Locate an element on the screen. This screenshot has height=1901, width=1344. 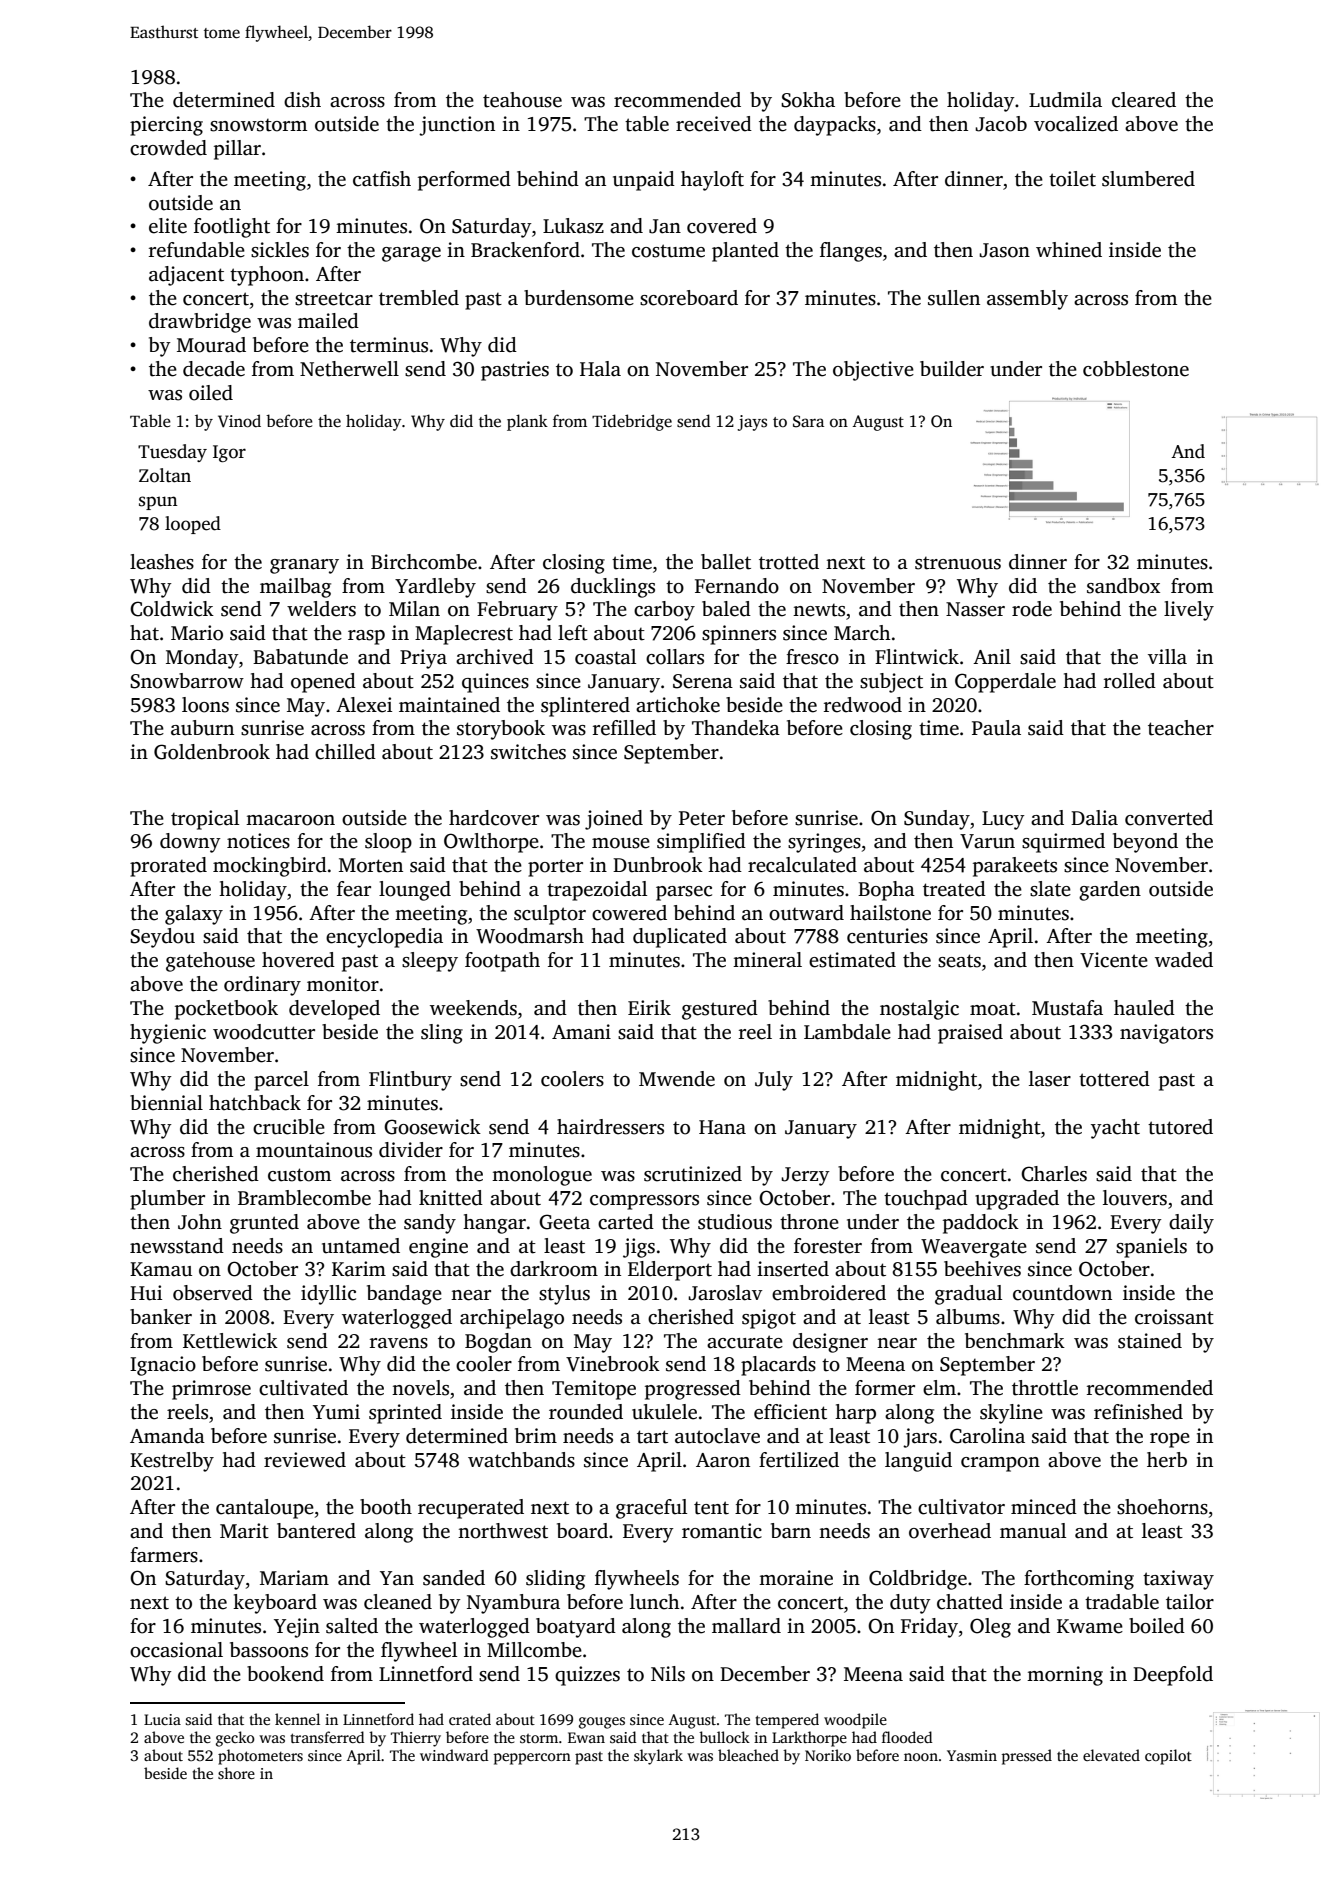
lively is located at coordinates (1189, 611).
